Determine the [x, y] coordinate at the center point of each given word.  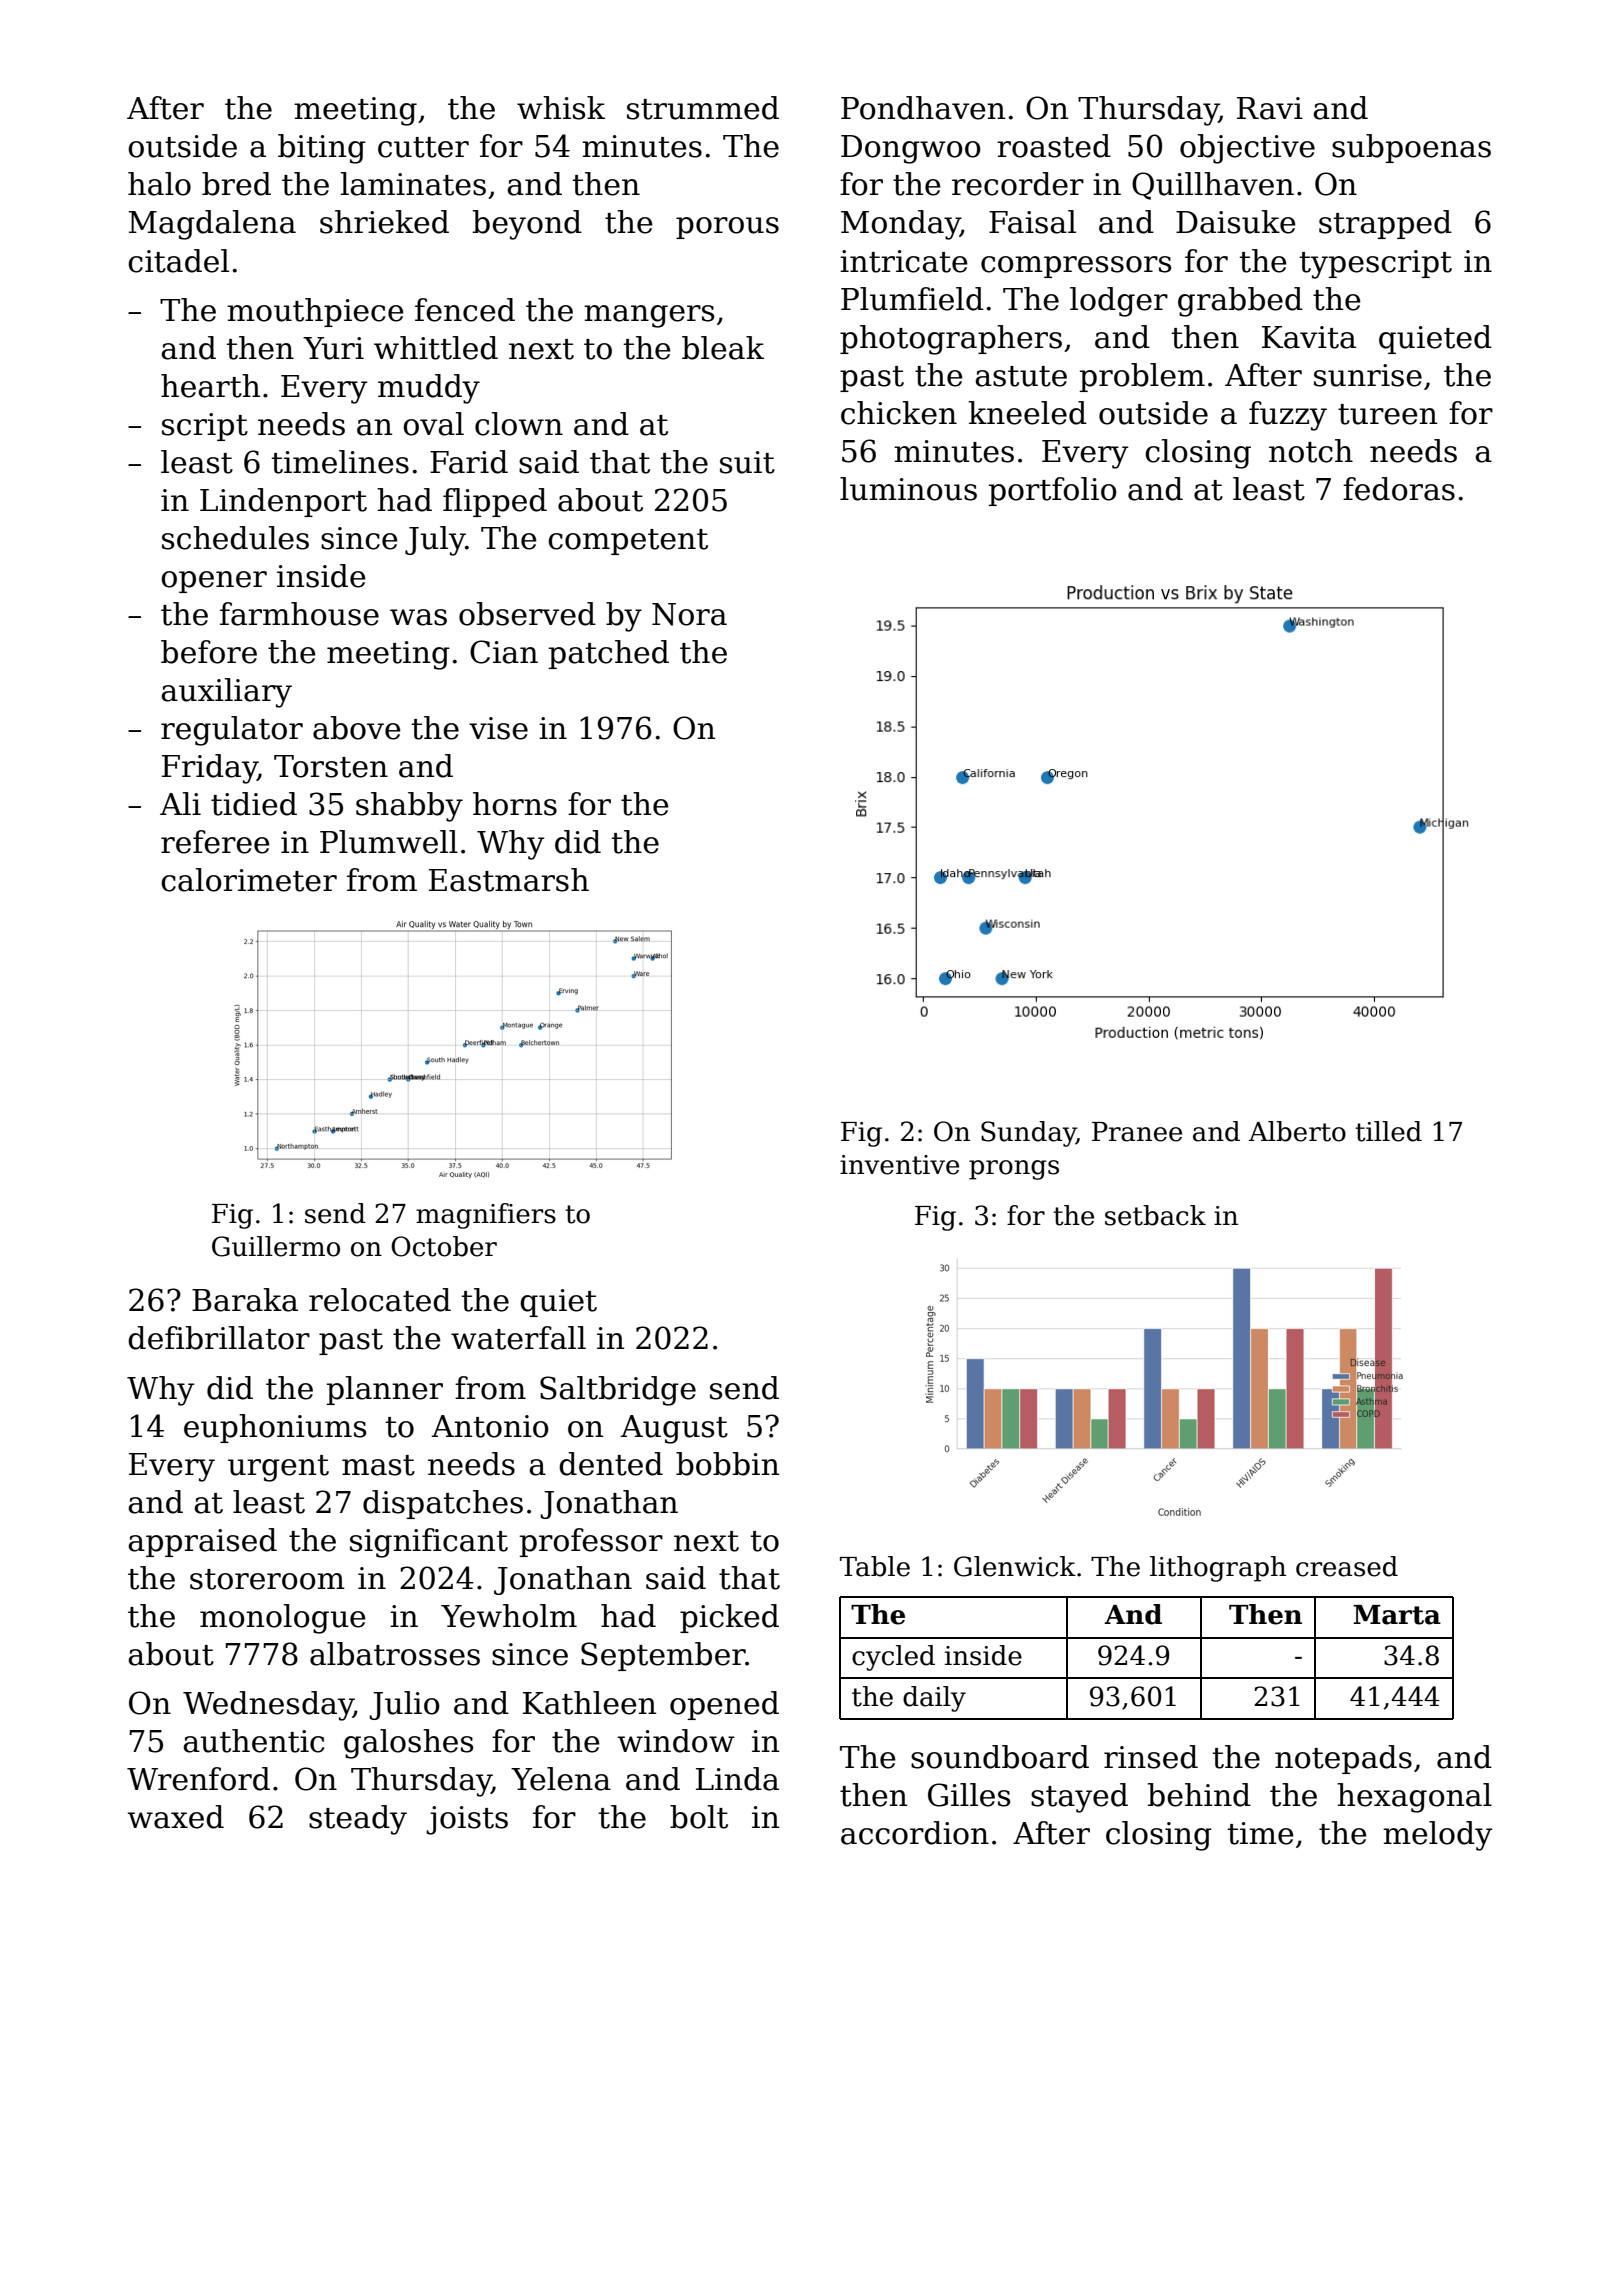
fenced [465, 310]
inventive [899, 1165]
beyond [527, 225]
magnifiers [486, 1216]
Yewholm [509, 1616]
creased [1347, 1566]
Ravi [1270, 108]
